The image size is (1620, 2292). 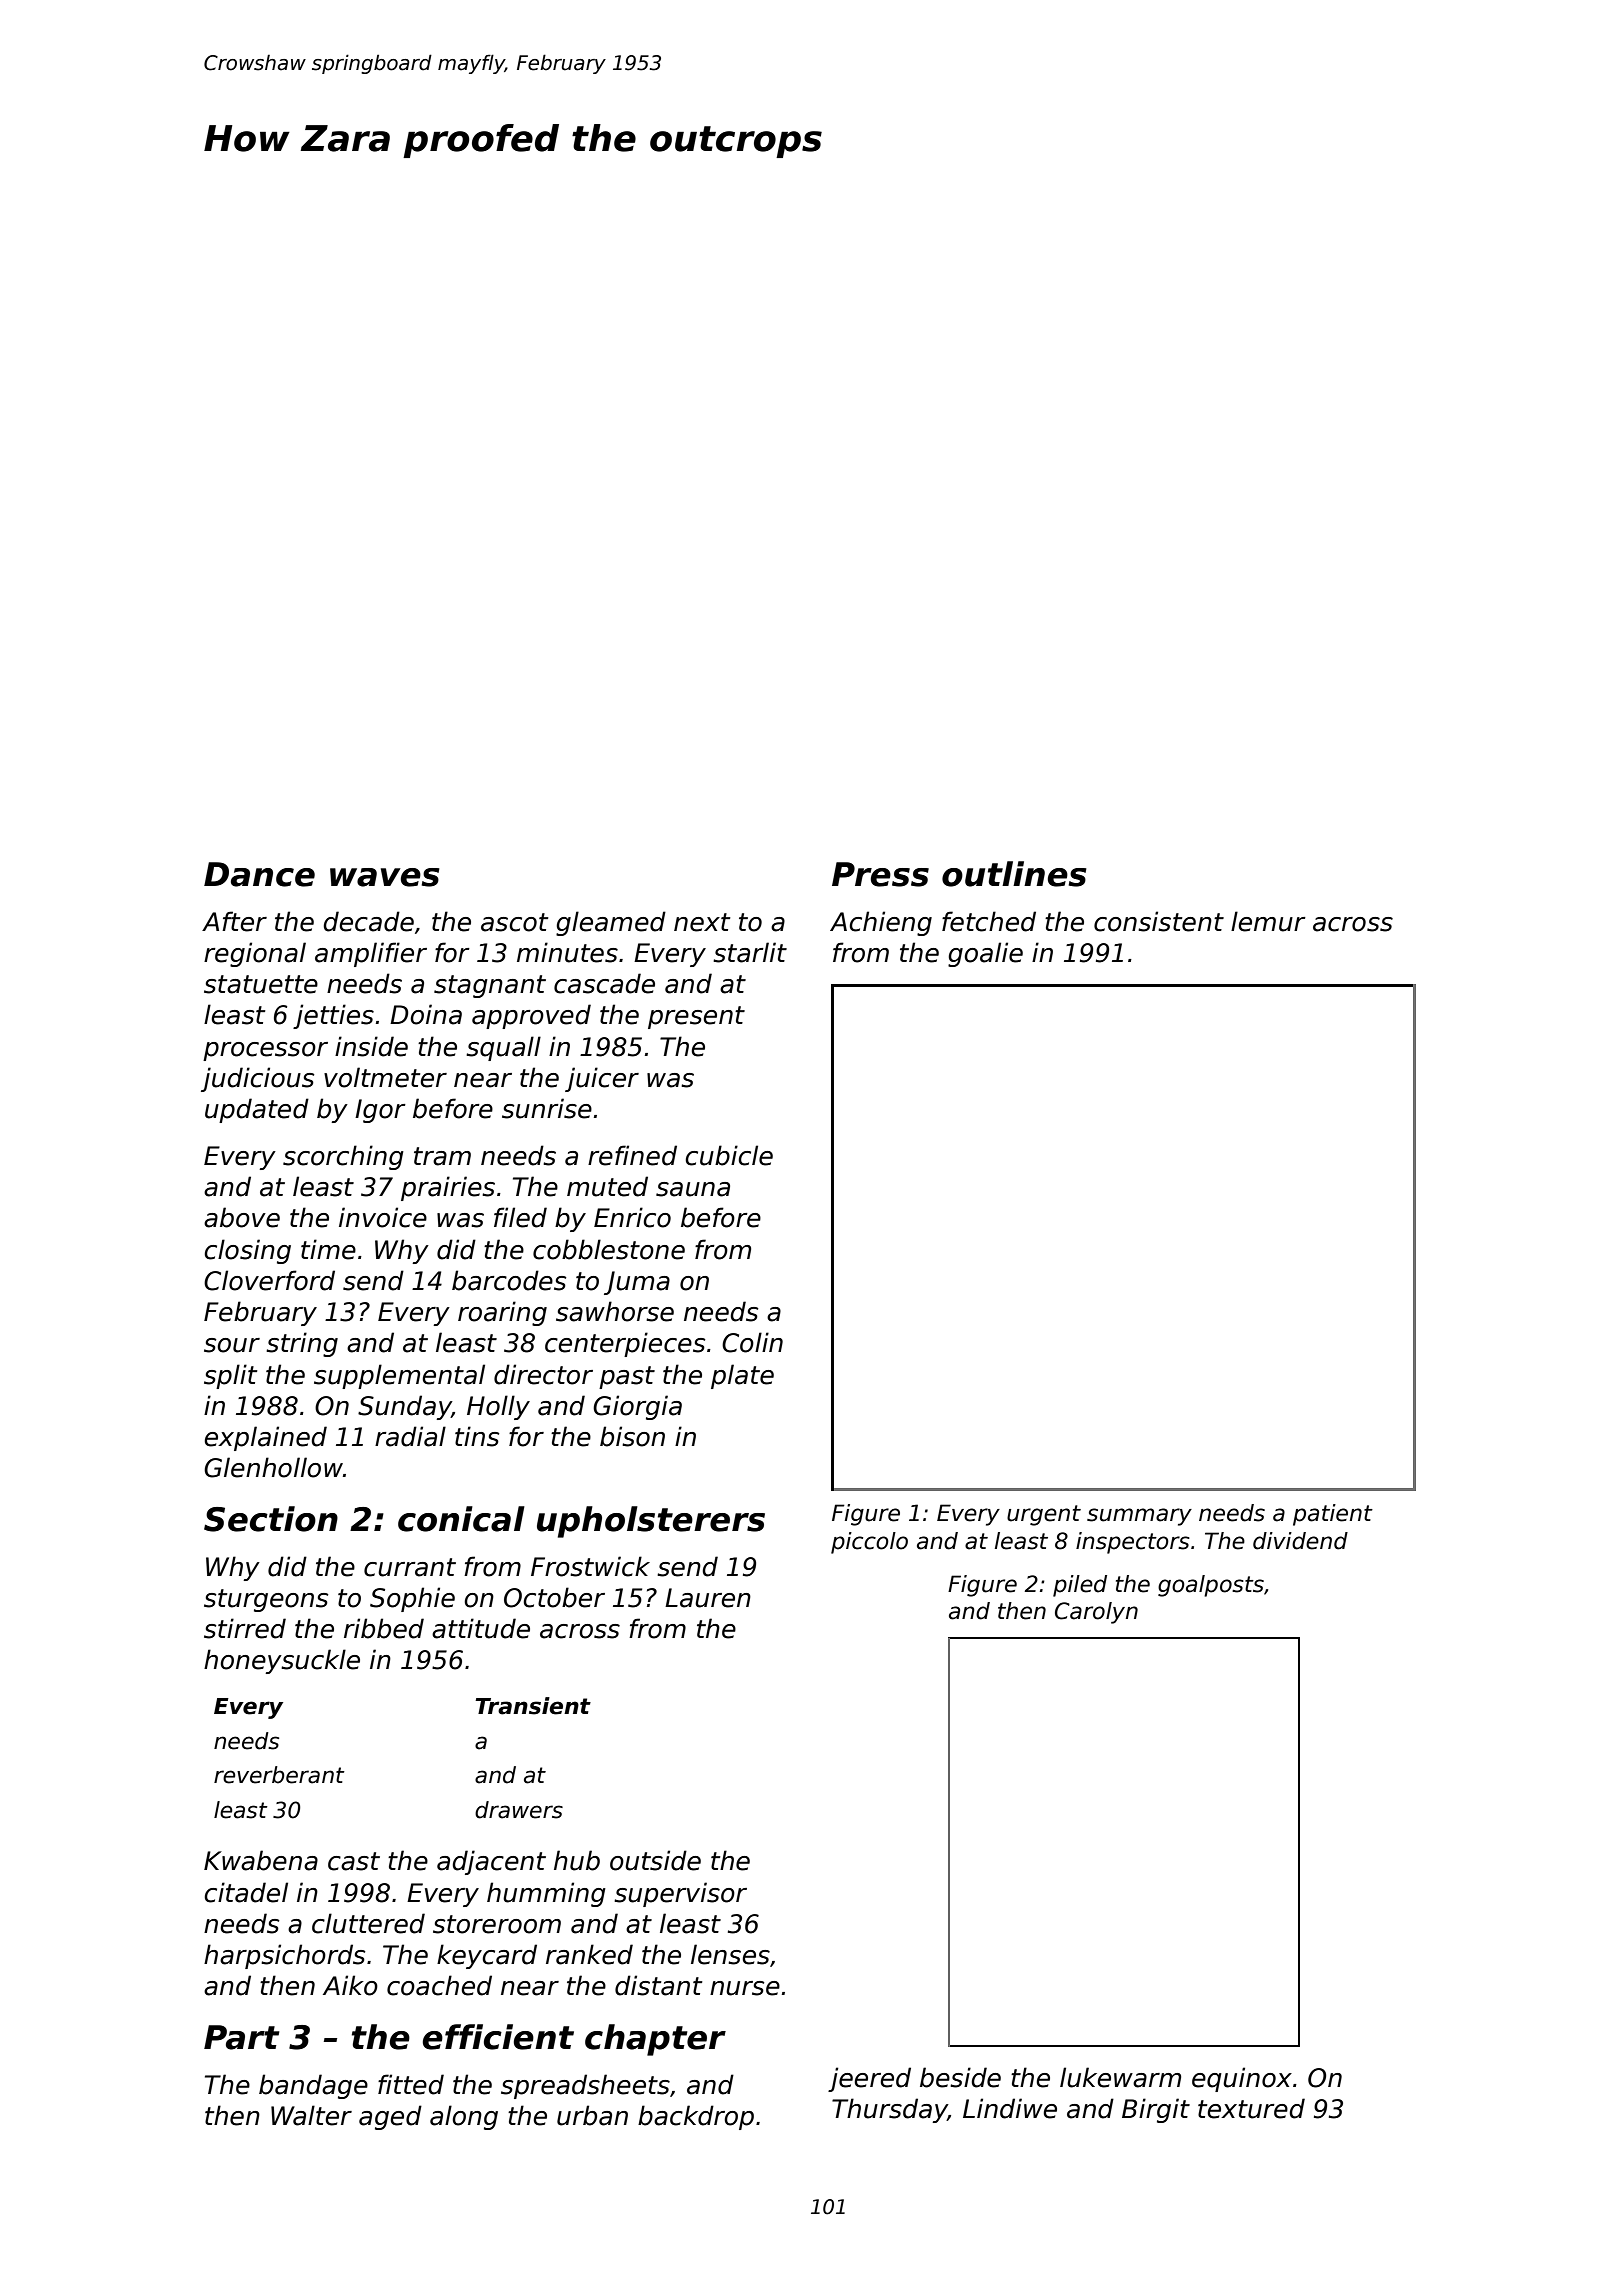 What do you see at coordinates (985, 954) in the image?
I see `goalie` at bounding box center [985, 954].
